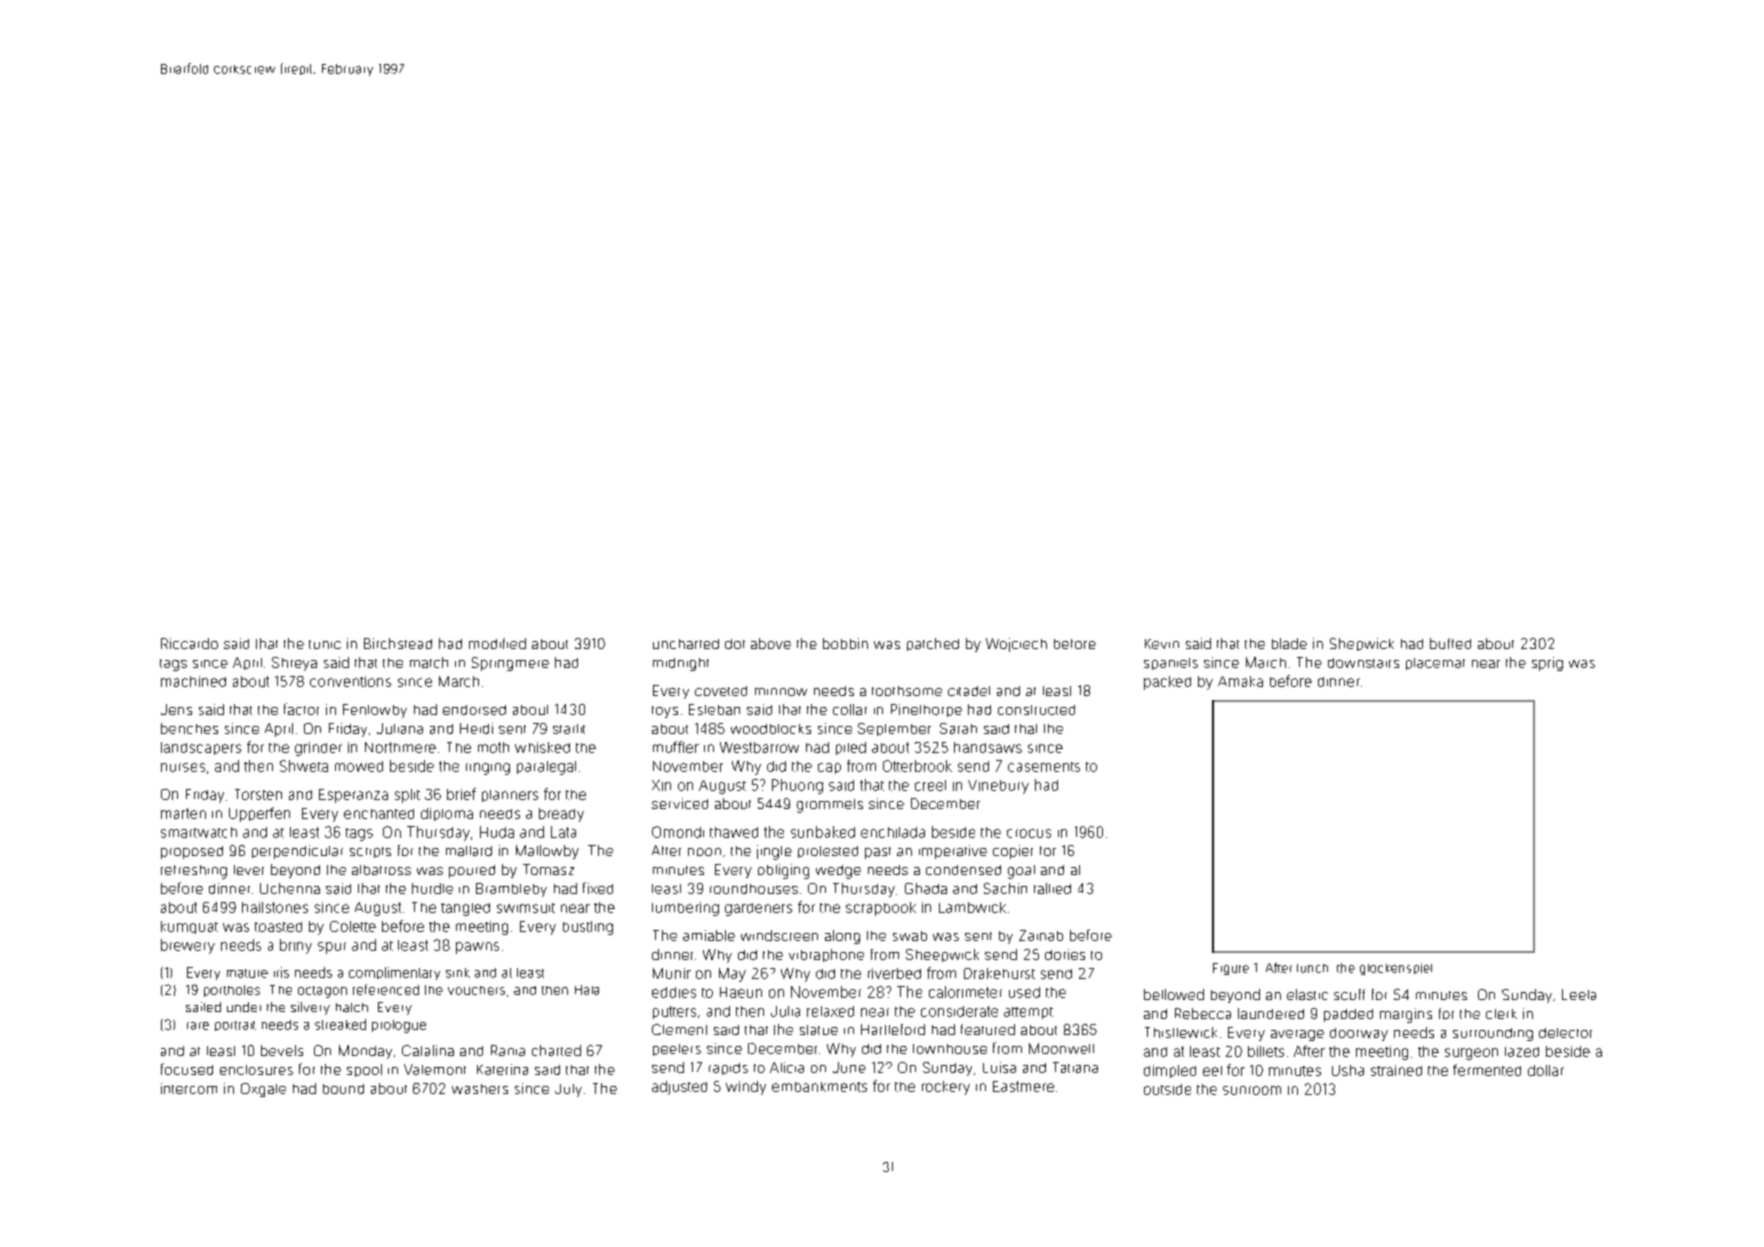 Image resolution: width=1764 pixels, height=1247 pixels. I want to click on midnight, so click(681, 664).
